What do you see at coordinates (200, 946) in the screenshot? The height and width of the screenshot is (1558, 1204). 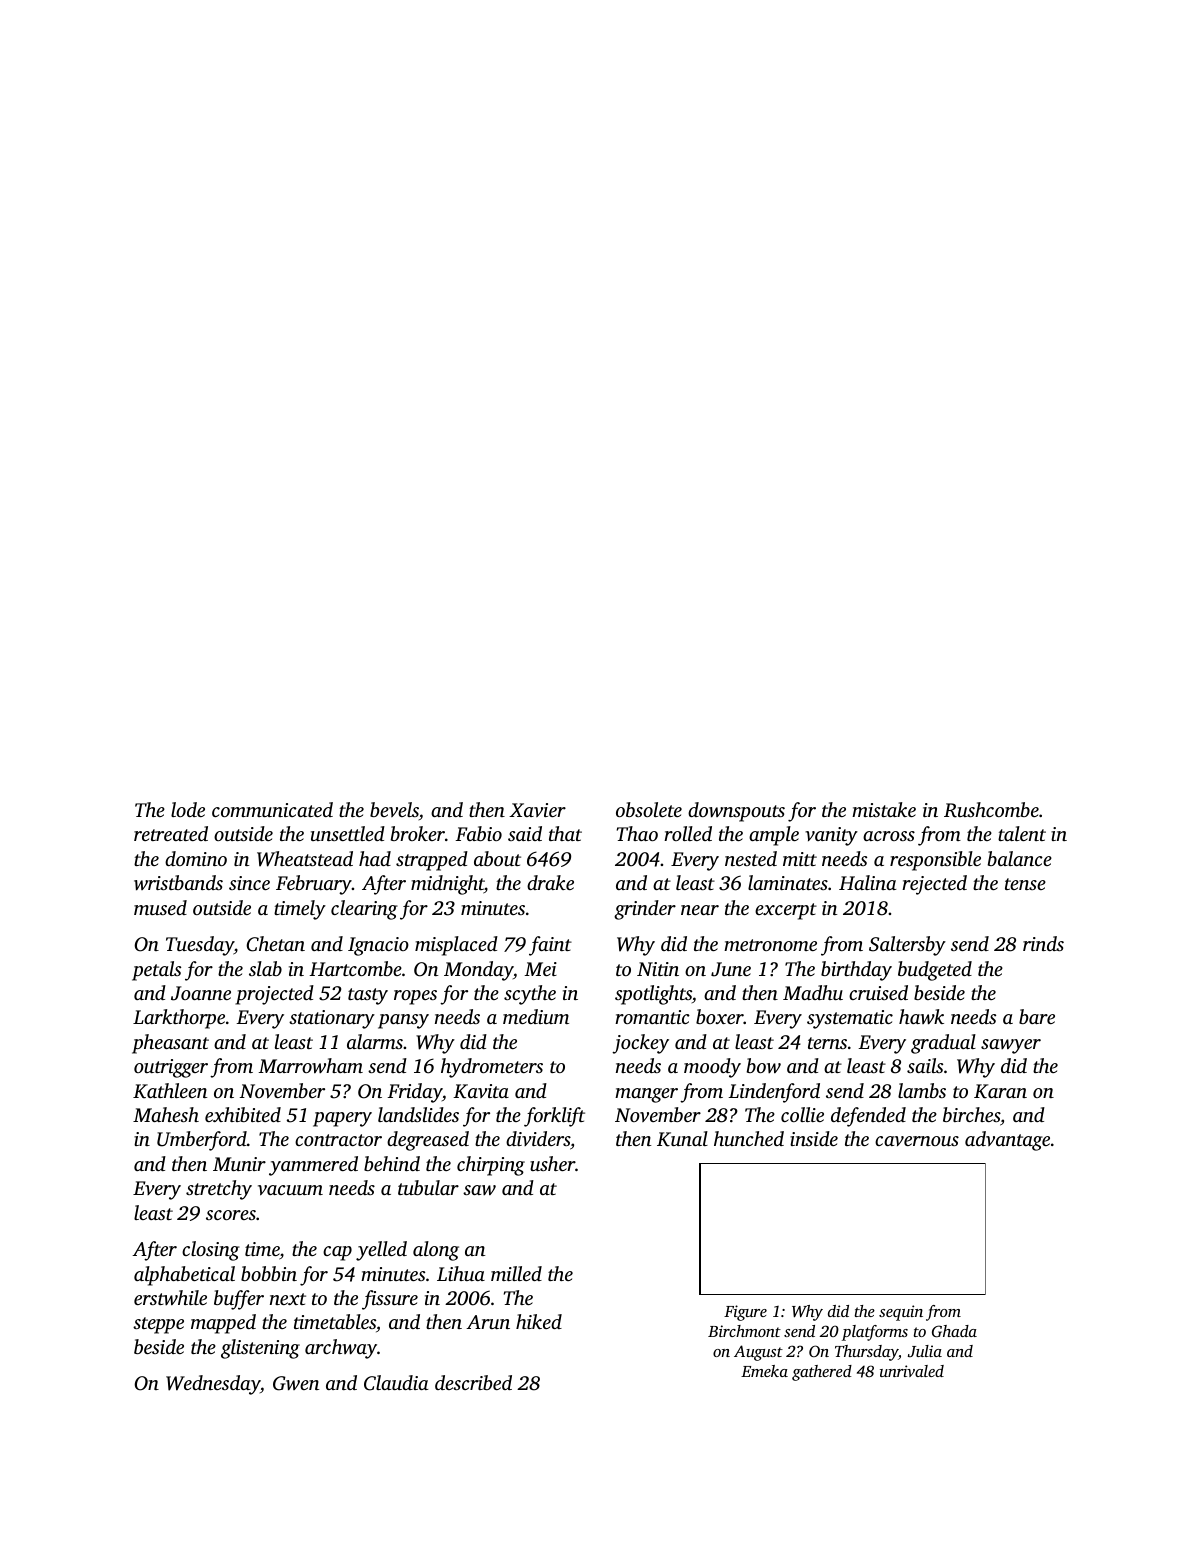 I see `Tuesday` at bounding box center [200, 946].
